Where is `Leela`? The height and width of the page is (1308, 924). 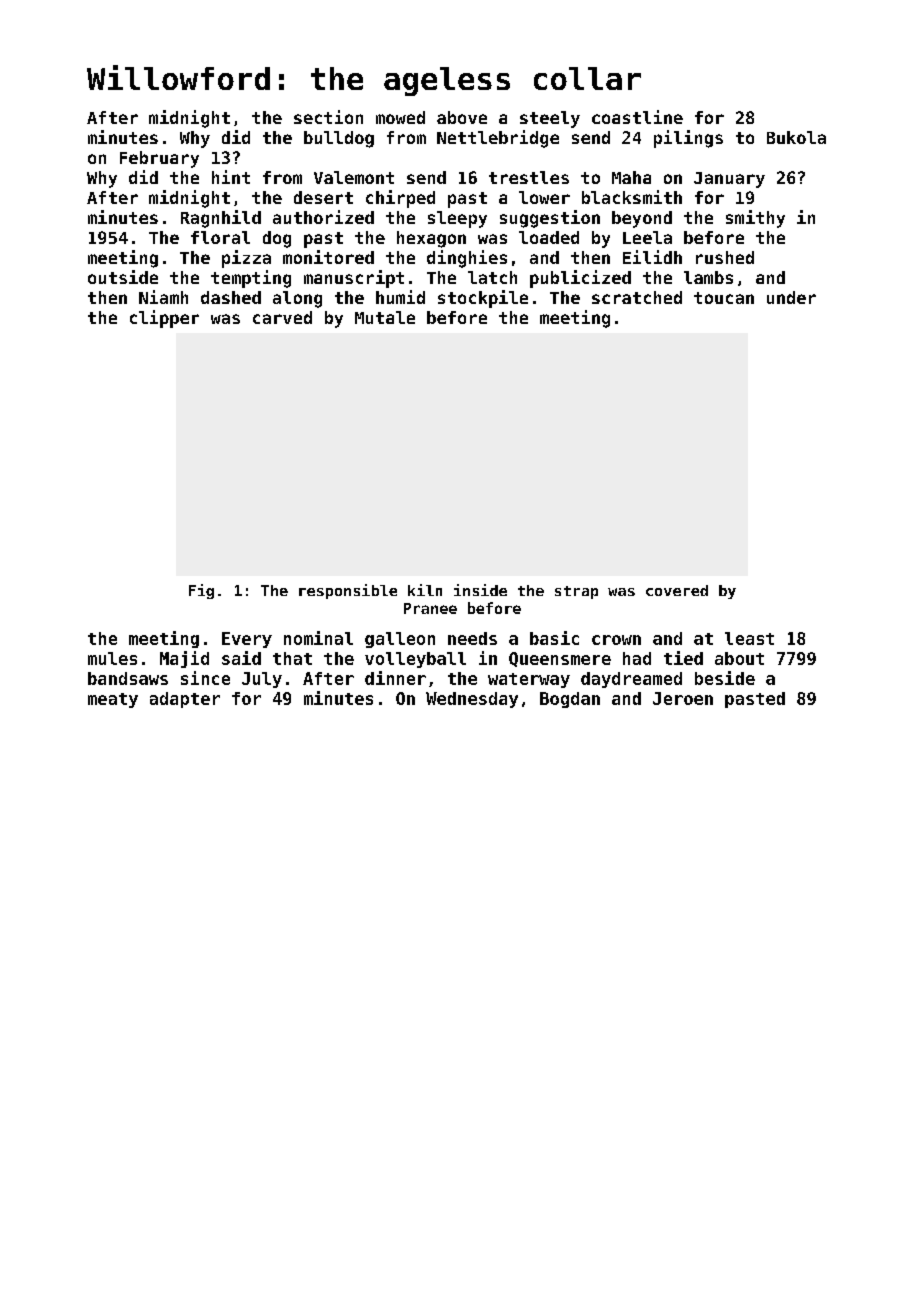
Leela is located at coordinates (647, 237).
